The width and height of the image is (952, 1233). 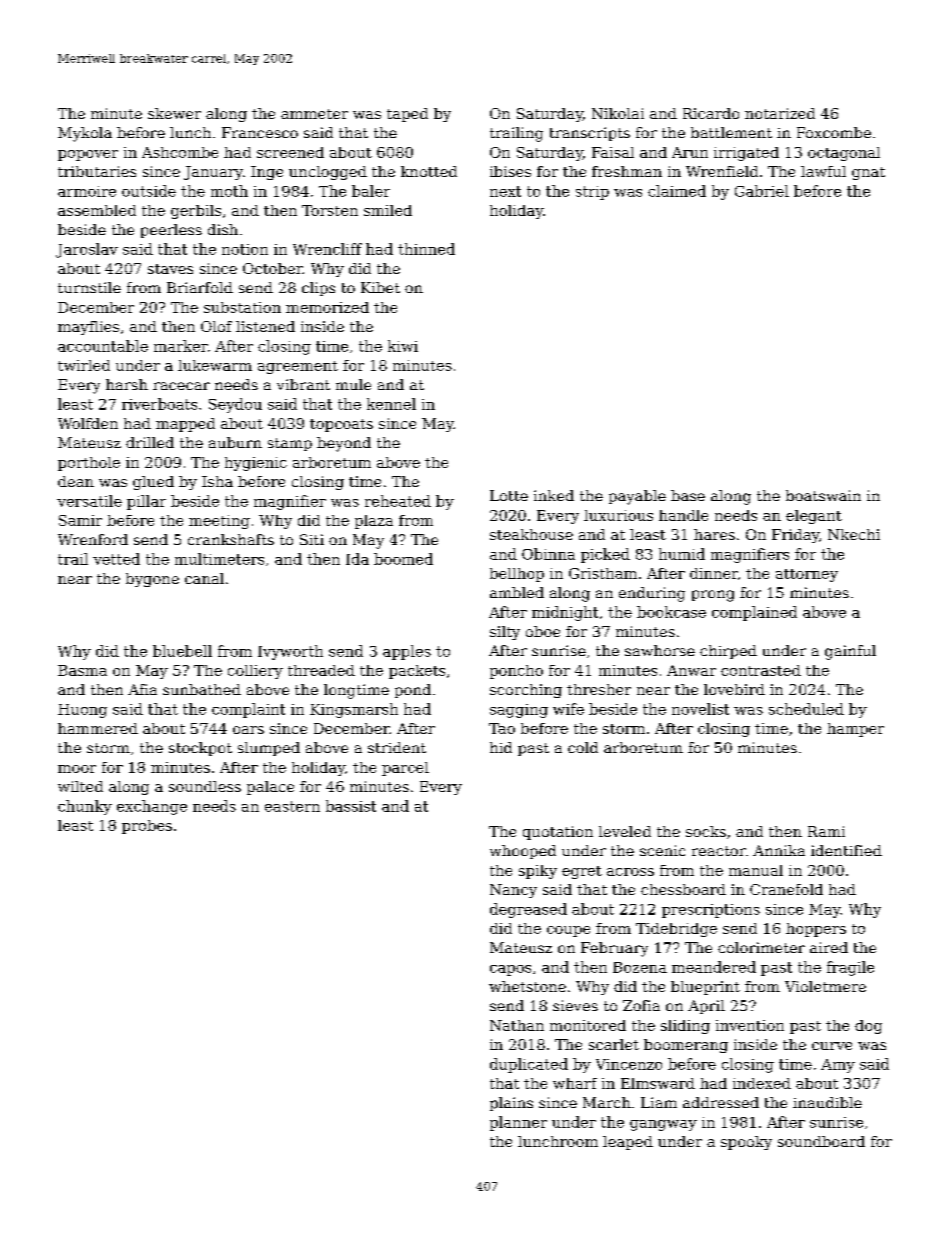 I want to click on Francesco, so click(x=260, y=132).
